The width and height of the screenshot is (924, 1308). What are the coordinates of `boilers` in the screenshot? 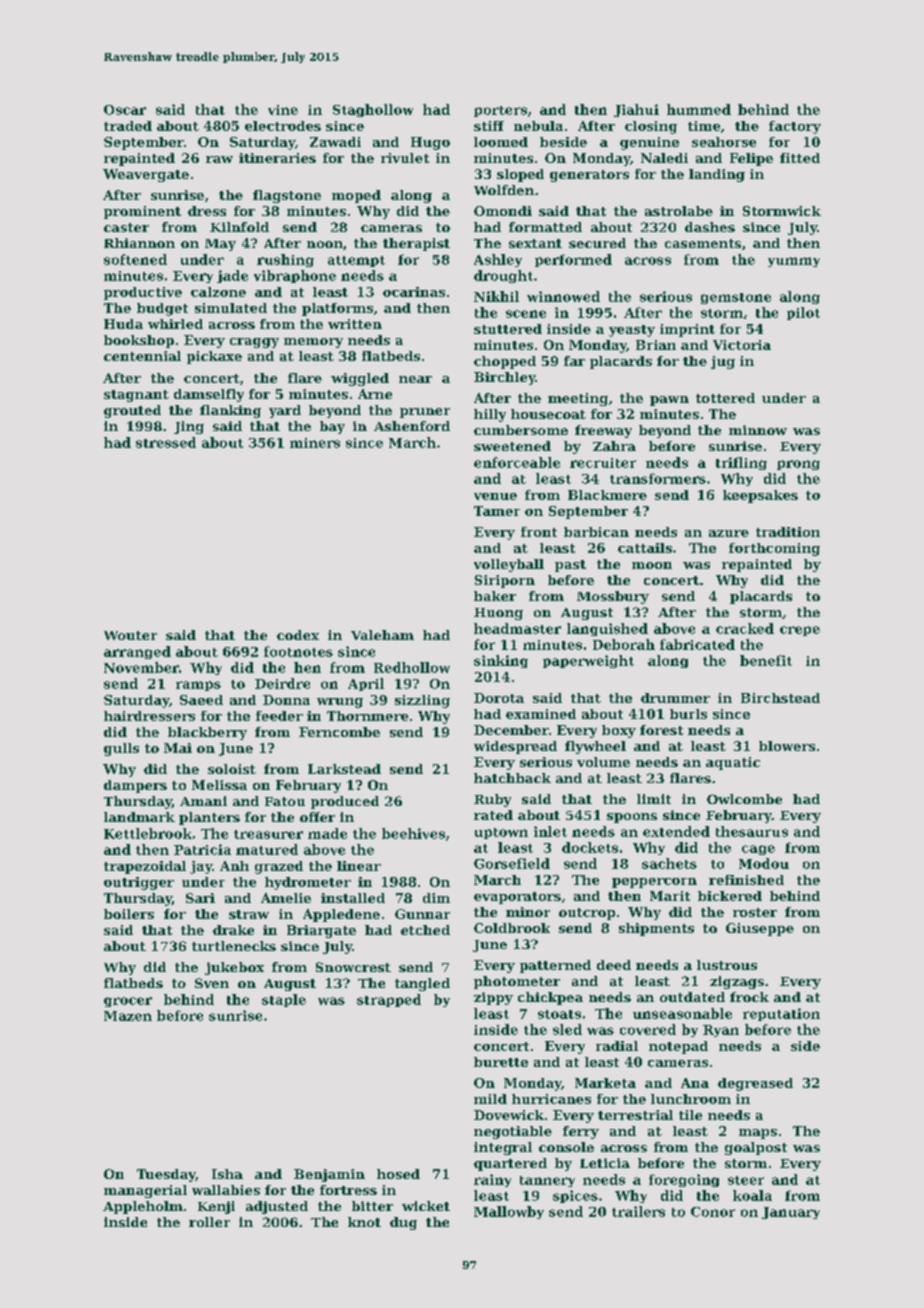 It's located at (129, 914).
